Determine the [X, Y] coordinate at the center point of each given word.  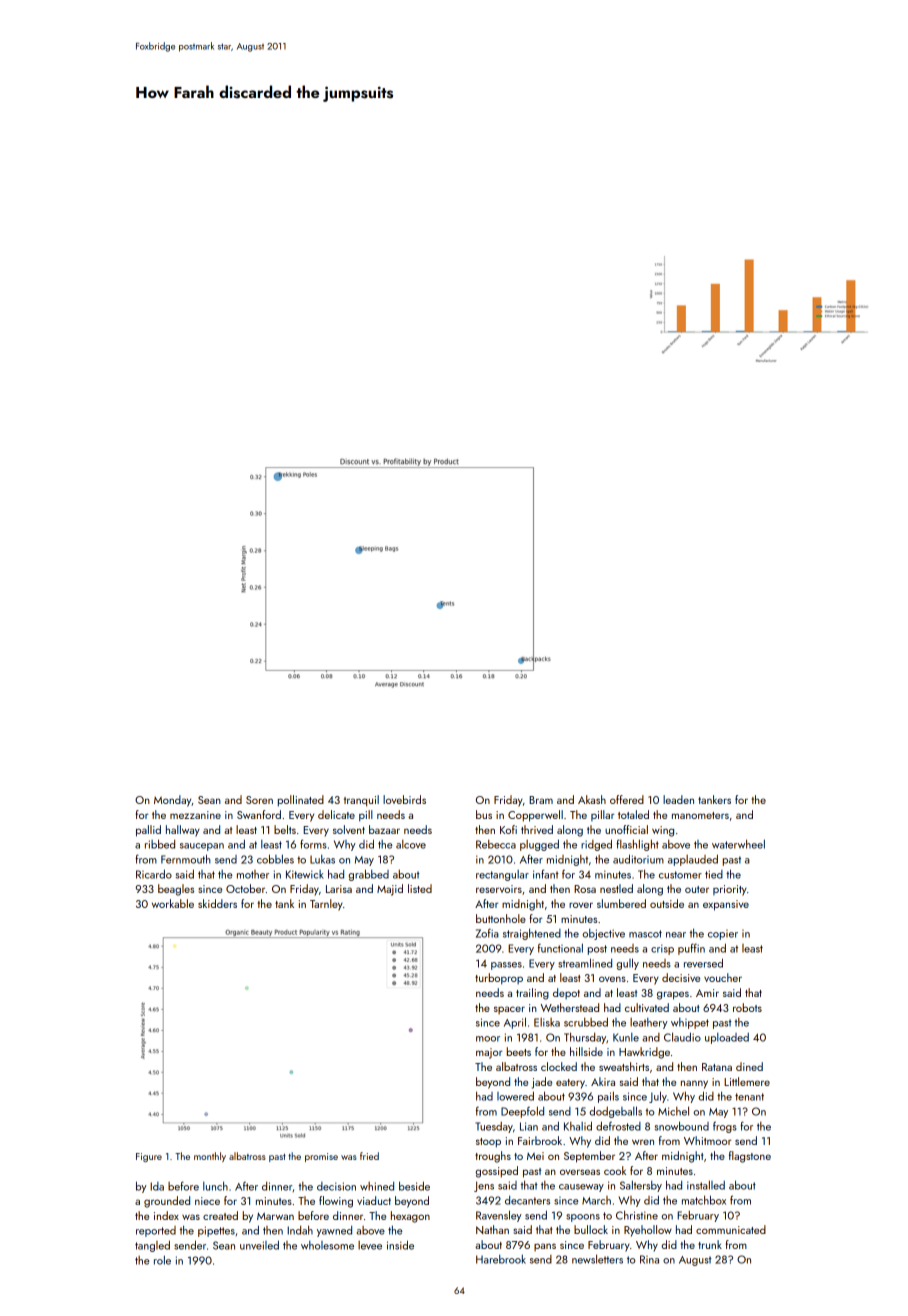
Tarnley [326, 905]
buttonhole [501, 918]
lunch [215, 1186]
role [162, 1260]
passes [506, 966]
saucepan [202, 847]
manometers [700, 815]
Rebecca [496, 844]
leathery [649, 1023]
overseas [580, 1172]
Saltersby [641, 1186]
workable [173, 903]
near [676, 935]
